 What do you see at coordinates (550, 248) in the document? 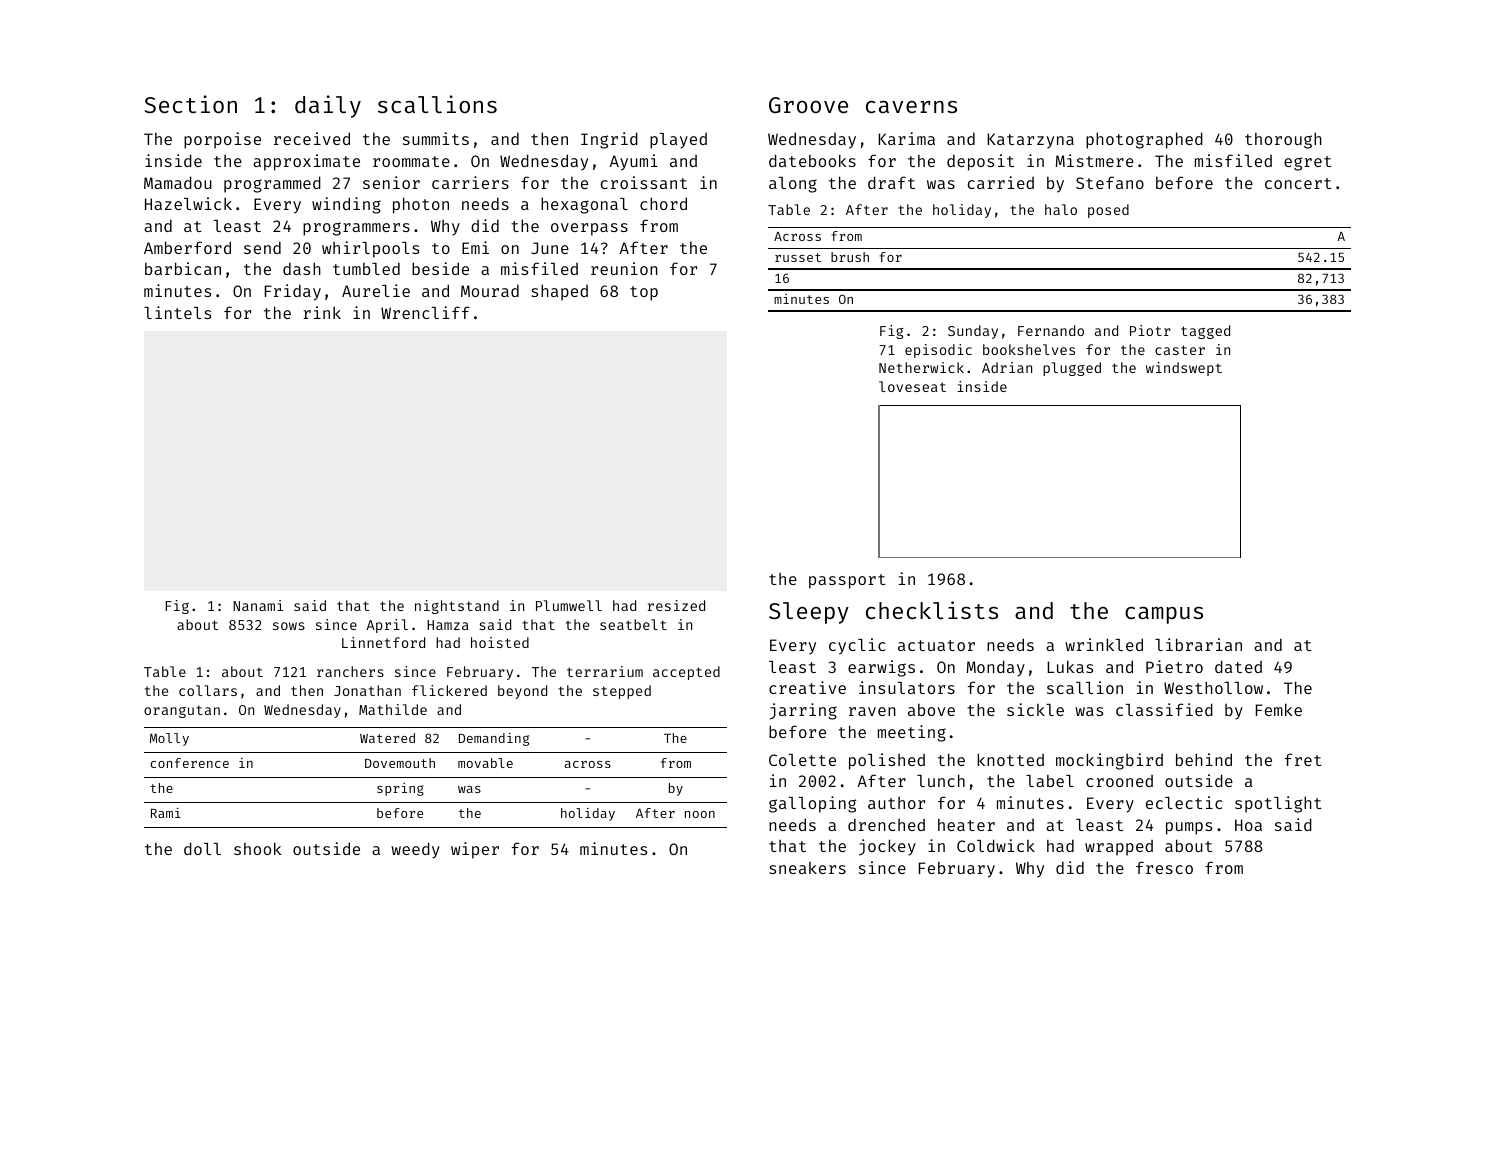
I see `June` at bounding box center [550, 248].
